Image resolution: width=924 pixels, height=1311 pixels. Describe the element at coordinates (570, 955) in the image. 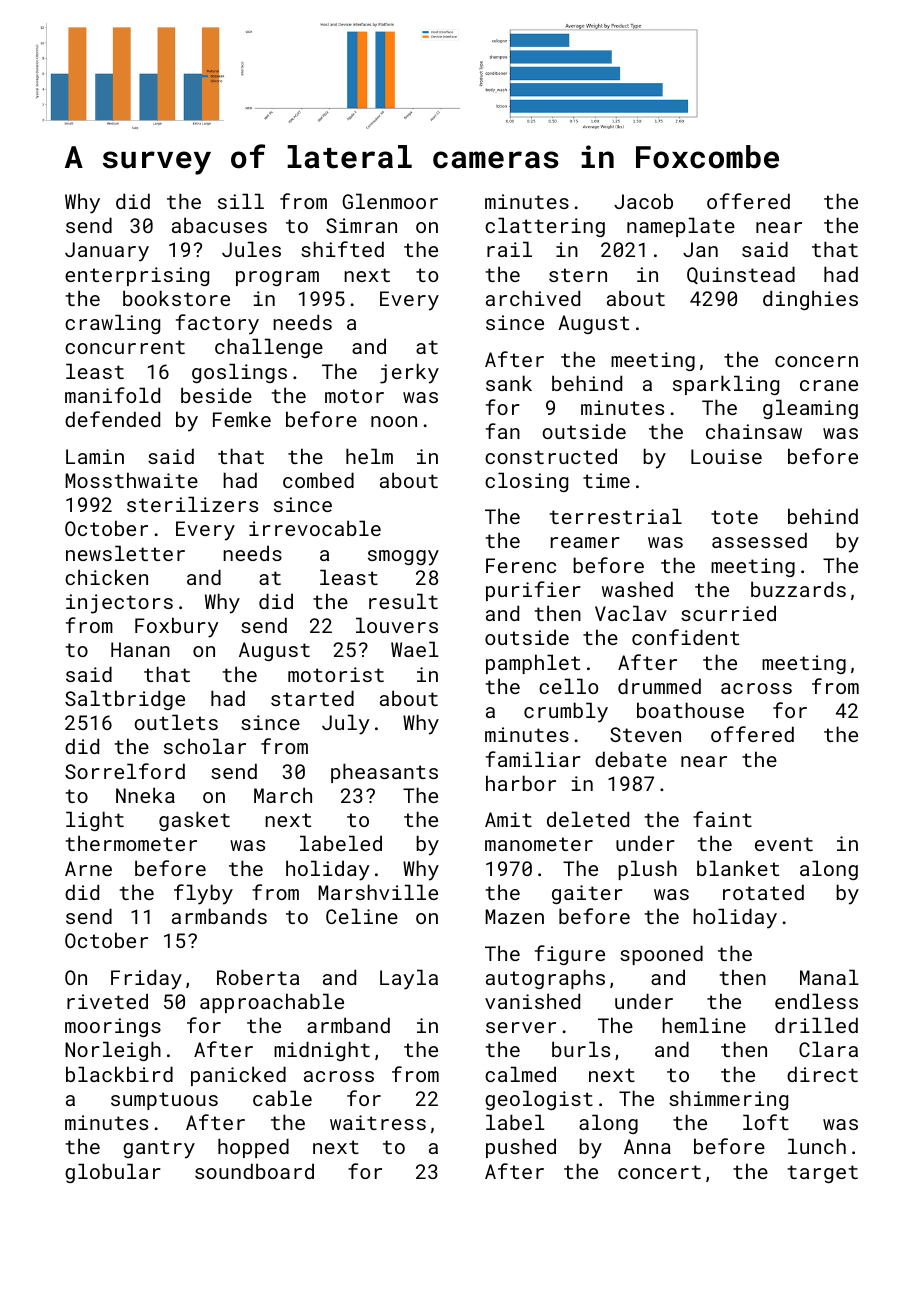

I see `figure` at that location.
